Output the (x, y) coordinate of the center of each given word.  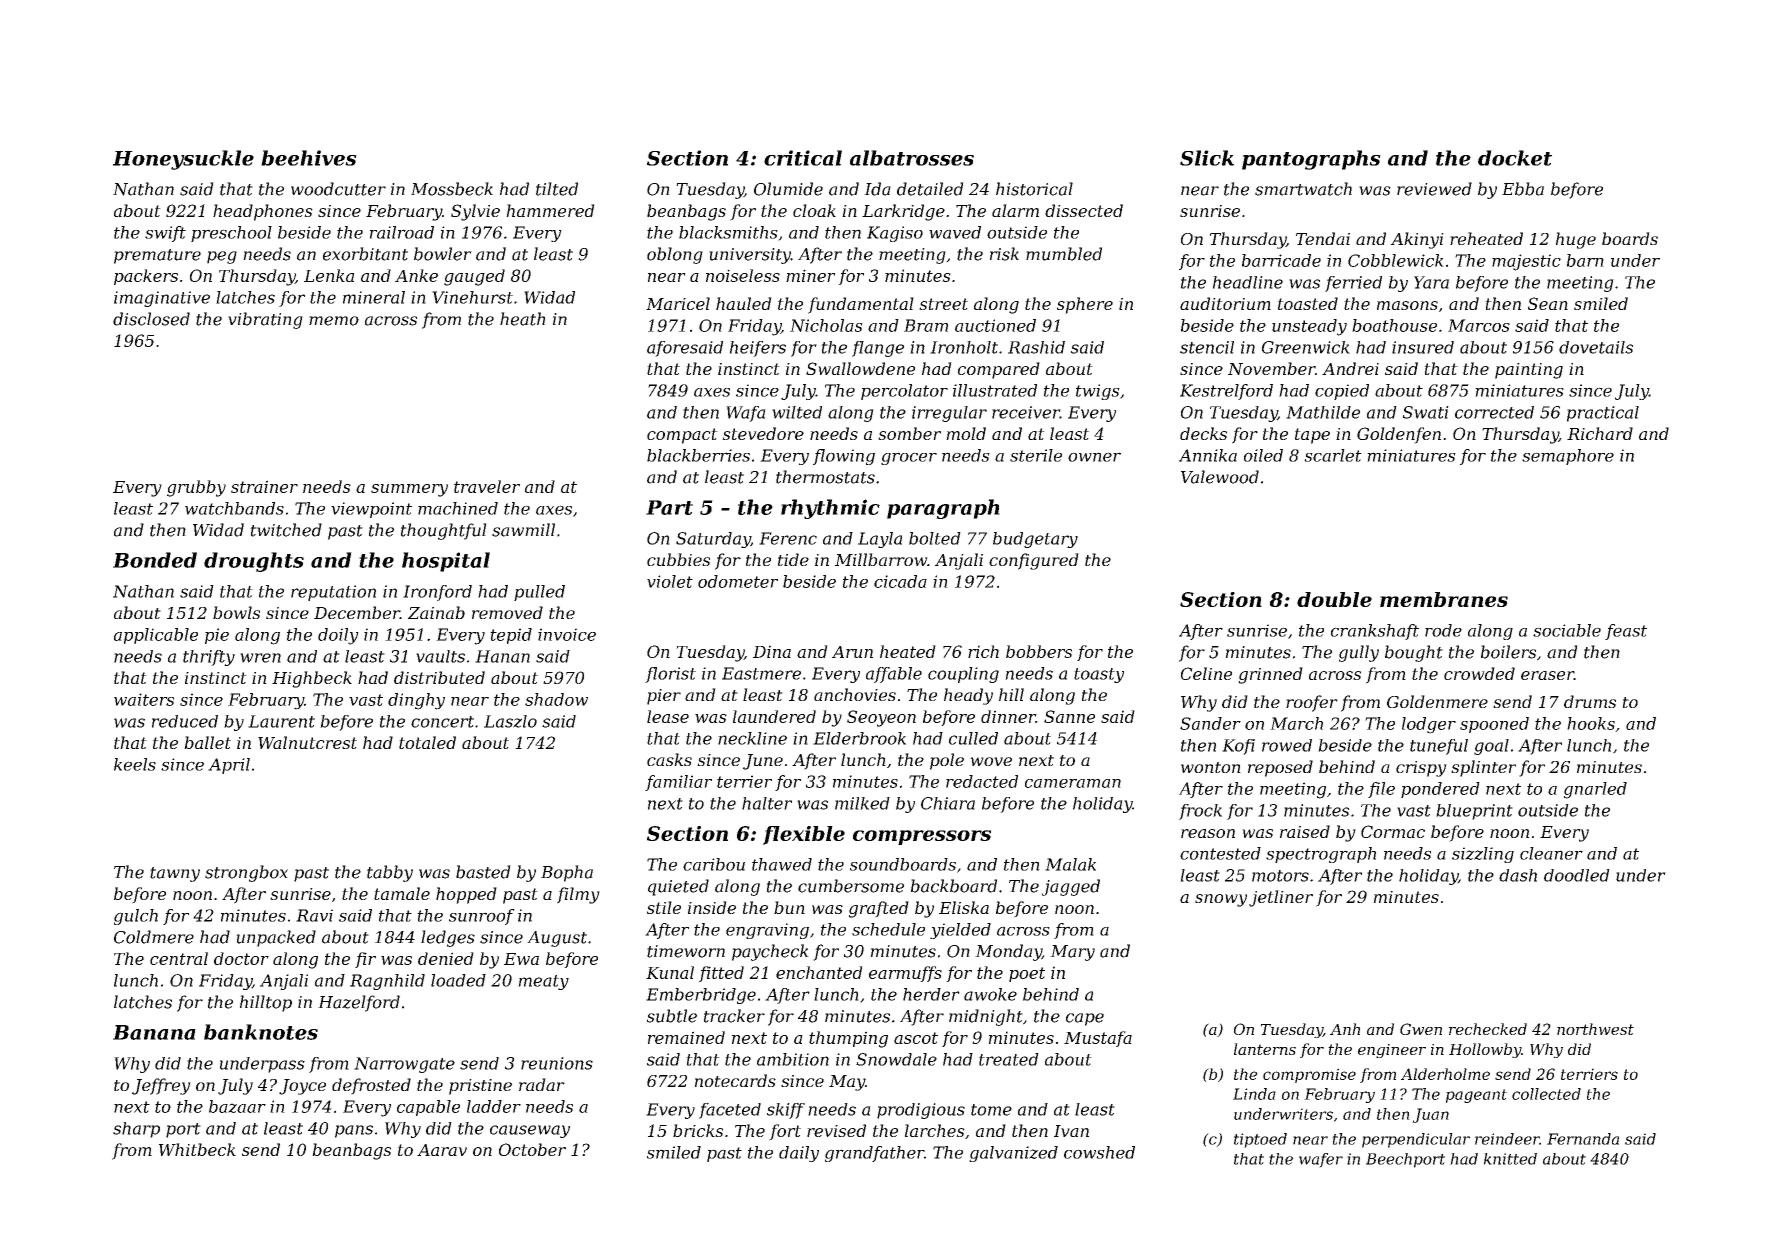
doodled (1577, 875)
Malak (1070, 864)
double (1334, 599)
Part (669, 507)
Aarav (442, 1150)
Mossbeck (452, 189)
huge (1576, 240)
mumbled (1064, 254)
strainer (264, 486)
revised (836, 1130)
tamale (402, 893)
